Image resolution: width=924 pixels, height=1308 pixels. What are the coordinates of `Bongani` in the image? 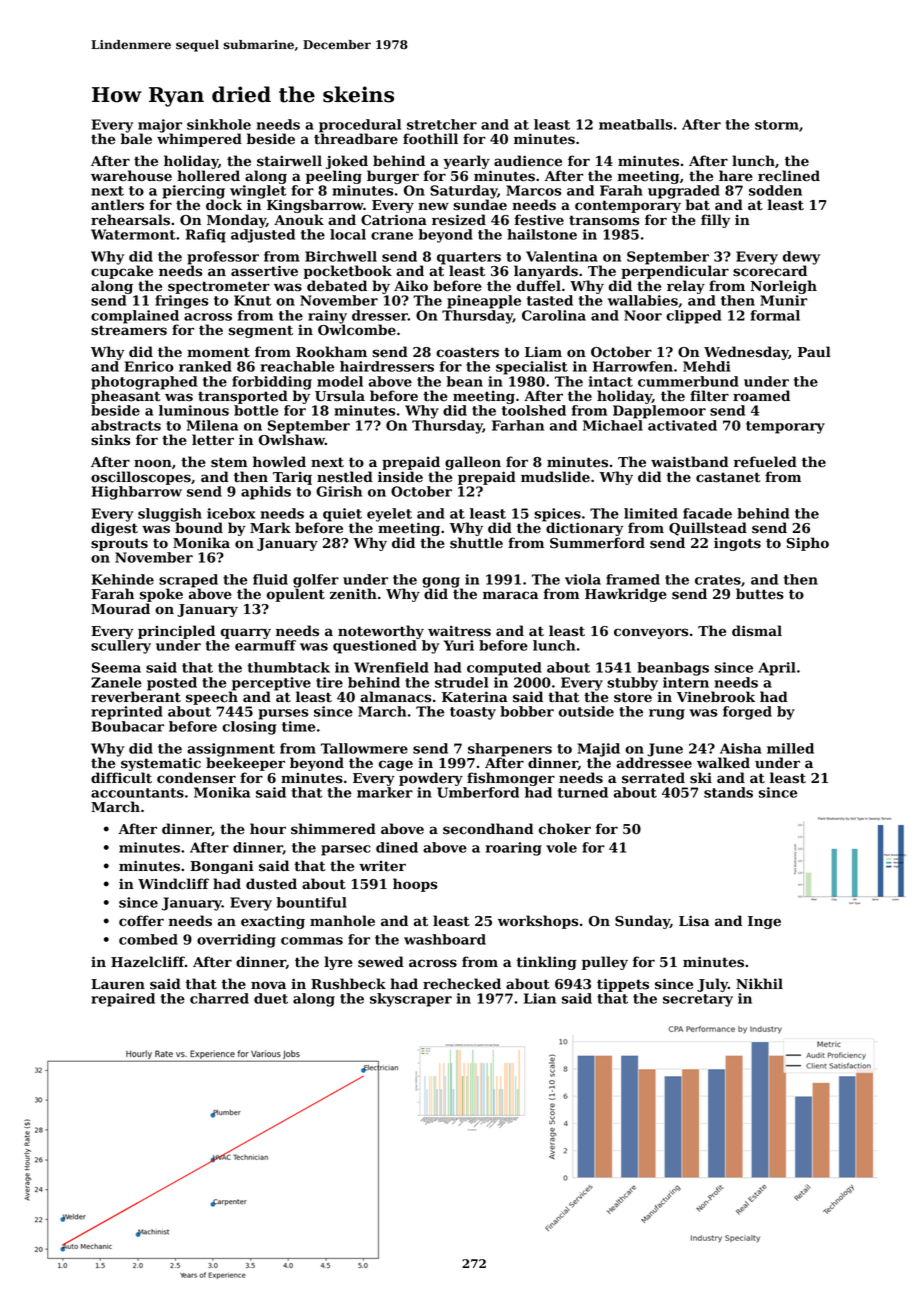 It's located at (221, 867).
